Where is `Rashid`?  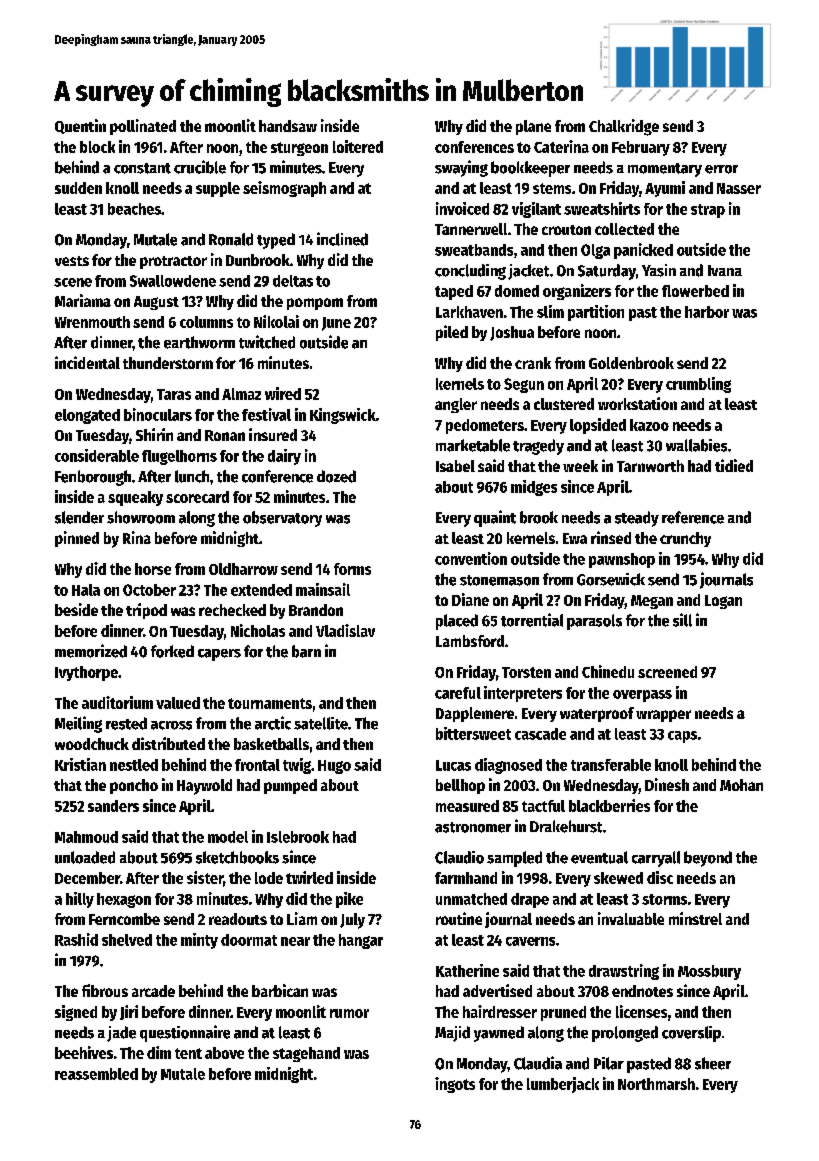
Rashid is located at coordinates (76, 939).
